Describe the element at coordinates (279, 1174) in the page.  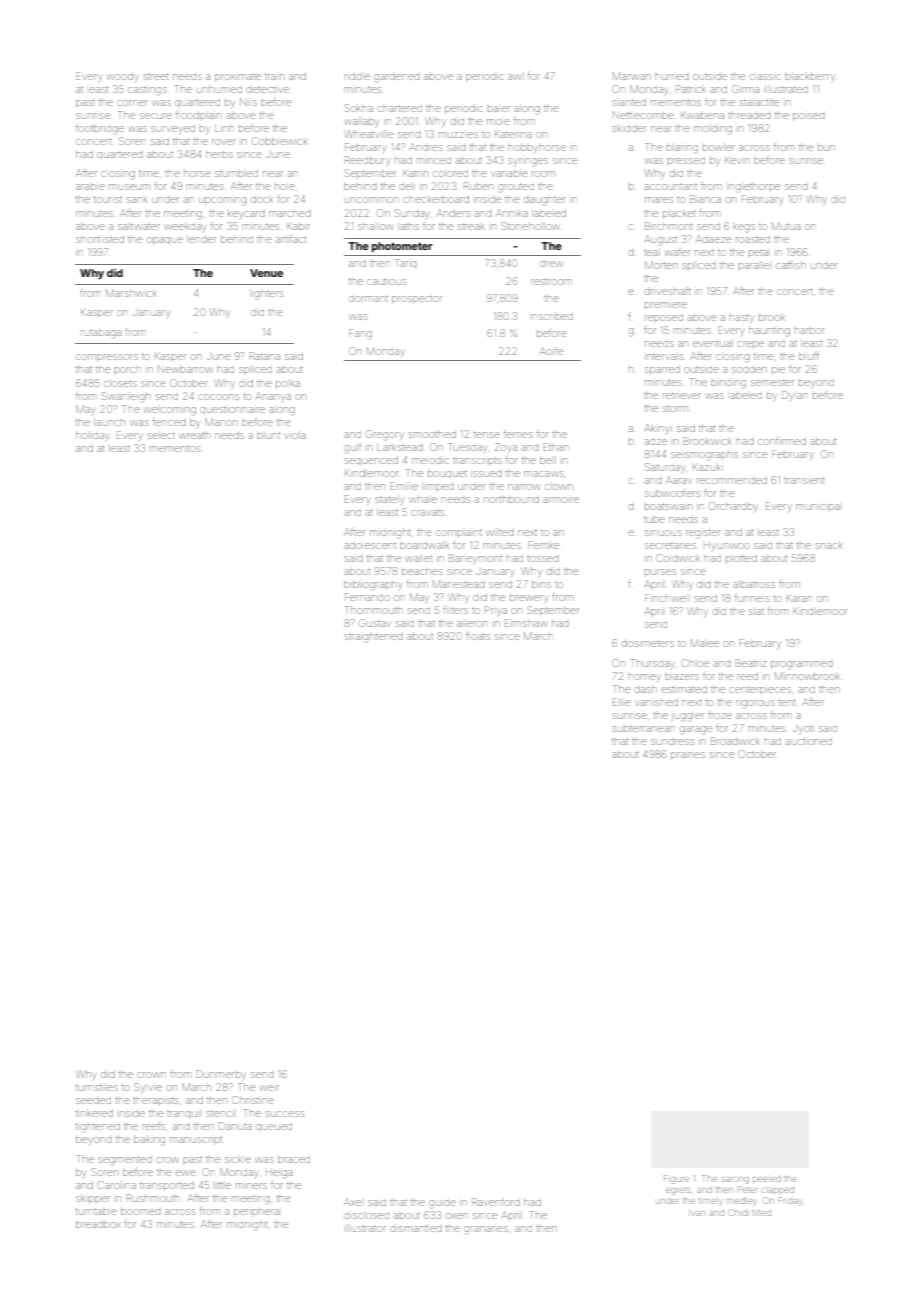
I see `Helga` at that location.
